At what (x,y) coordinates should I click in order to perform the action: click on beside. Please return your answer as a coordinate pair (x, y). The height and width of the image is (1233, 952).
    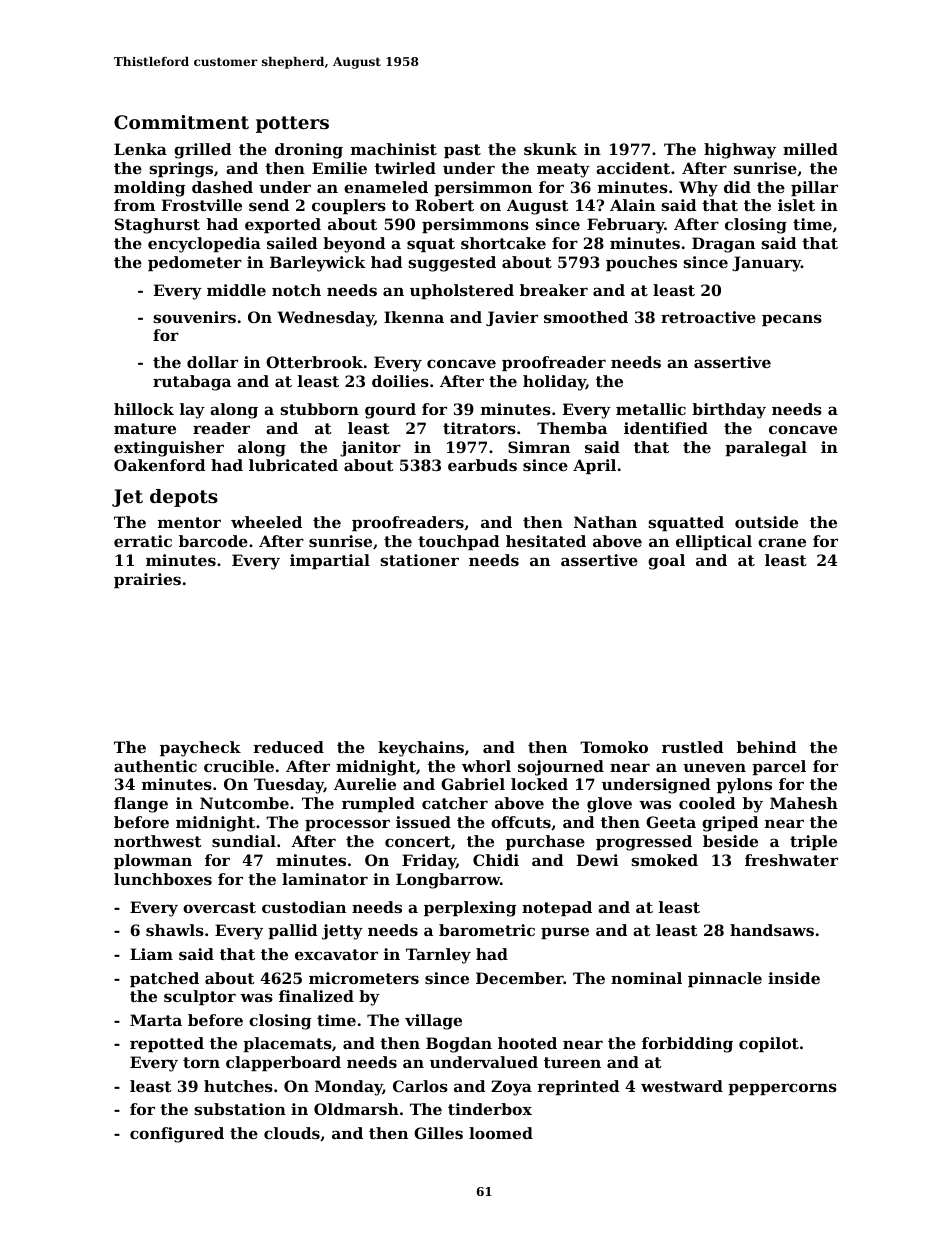
    Looking at the image, I should click on (730, 841).
